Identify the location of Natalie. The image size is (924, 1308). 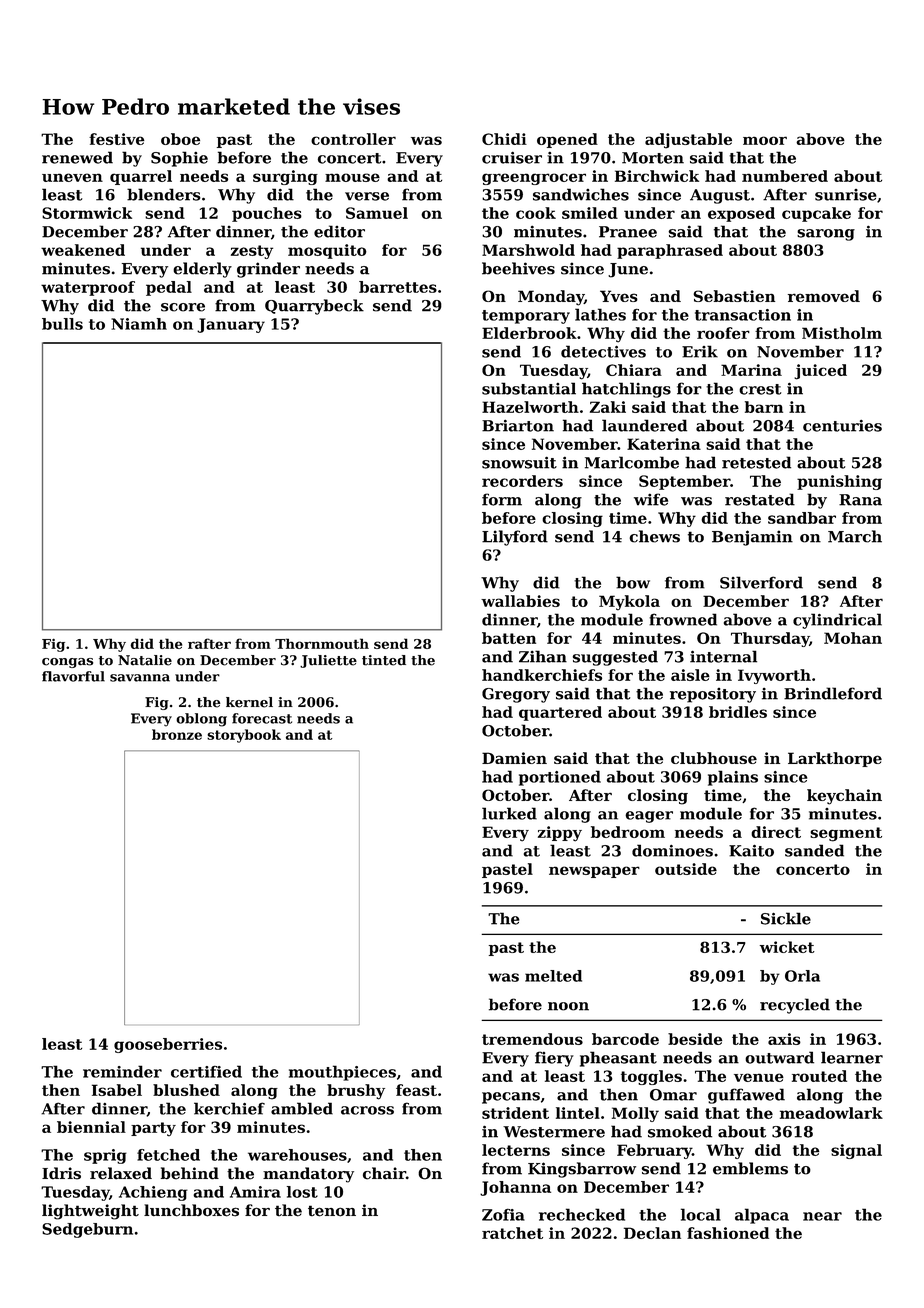
(145, 660).
